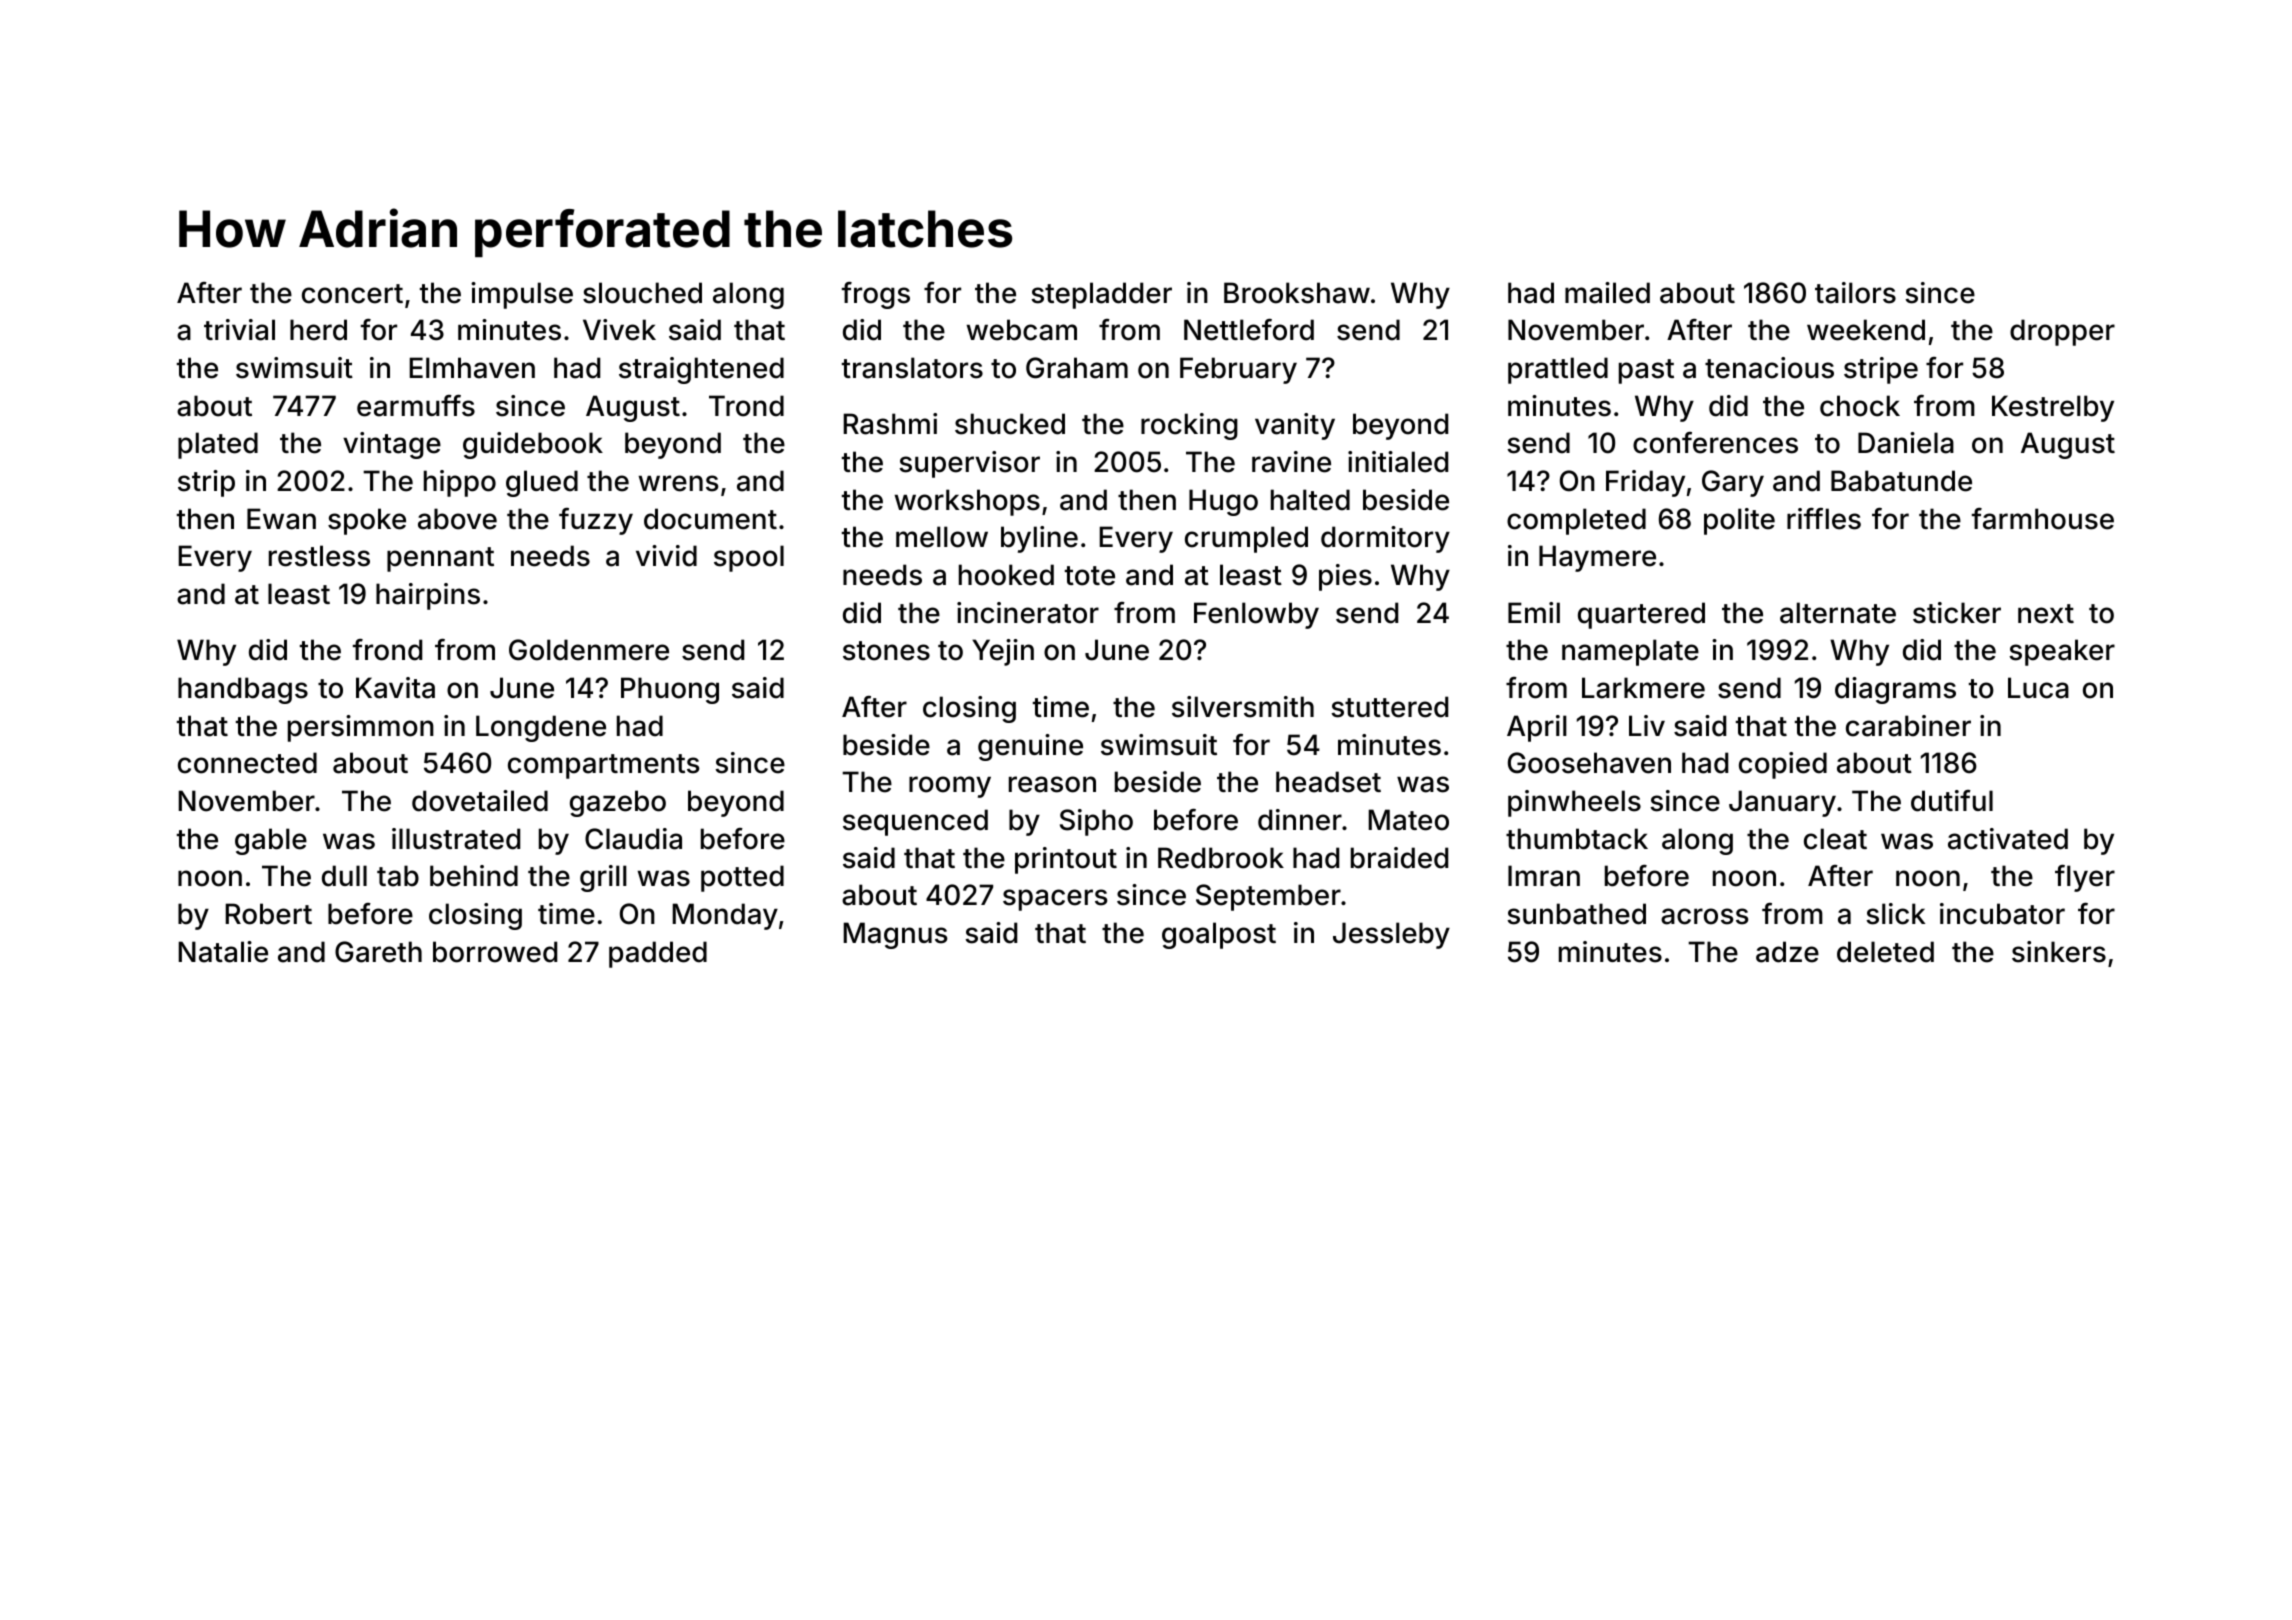  Describe the element at coordinates (480, 801) in the image. I see `dovetailed` at that location.
